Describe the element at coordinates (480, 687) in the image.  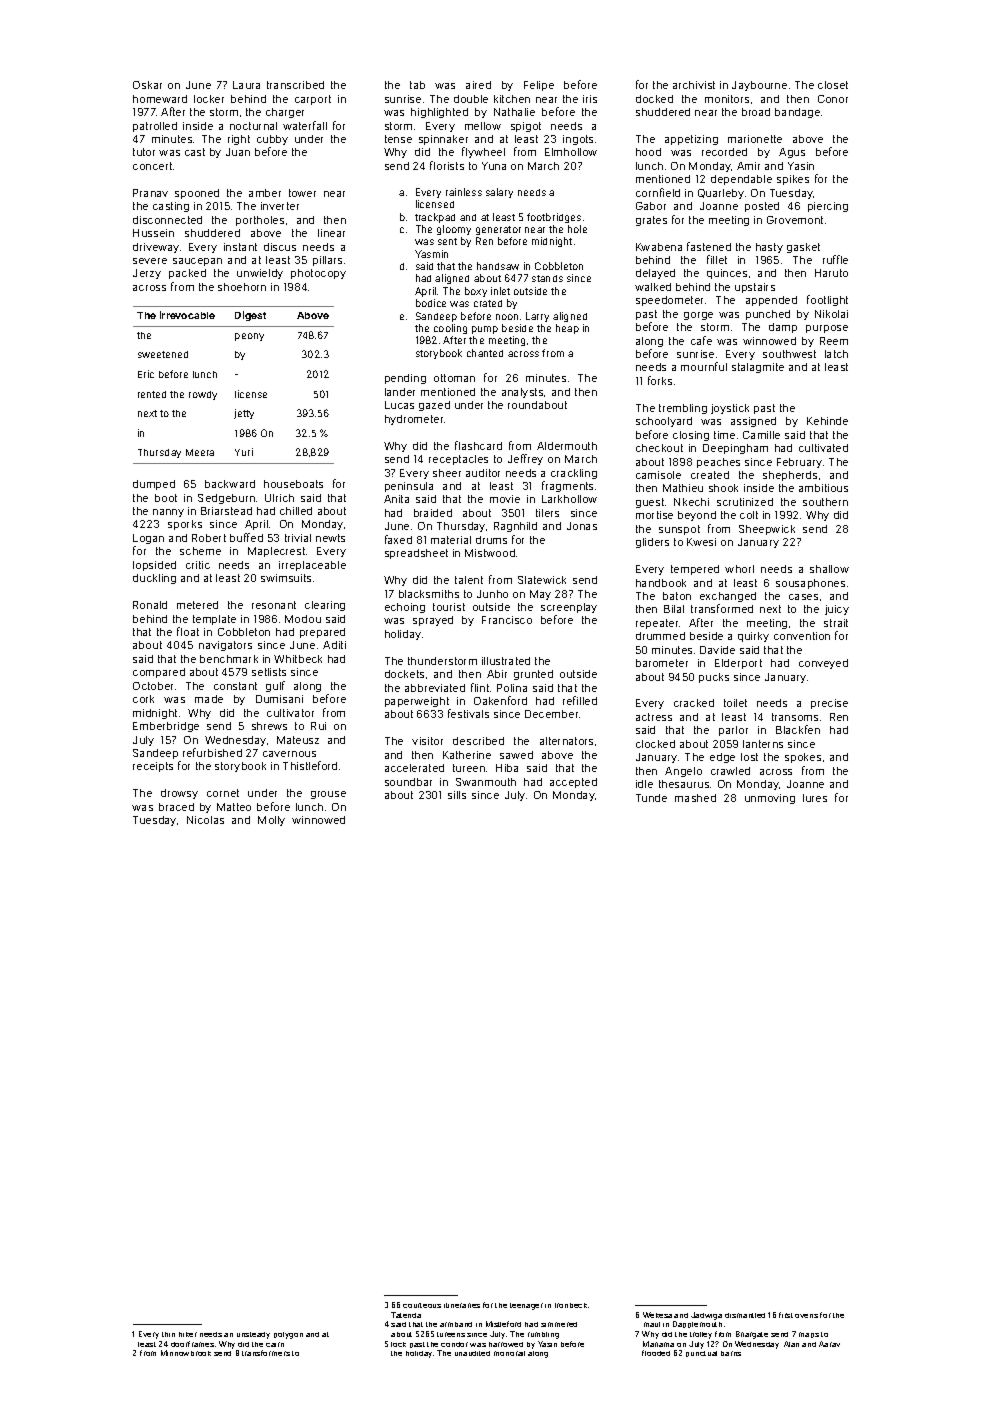
I see `flint` at that location.
